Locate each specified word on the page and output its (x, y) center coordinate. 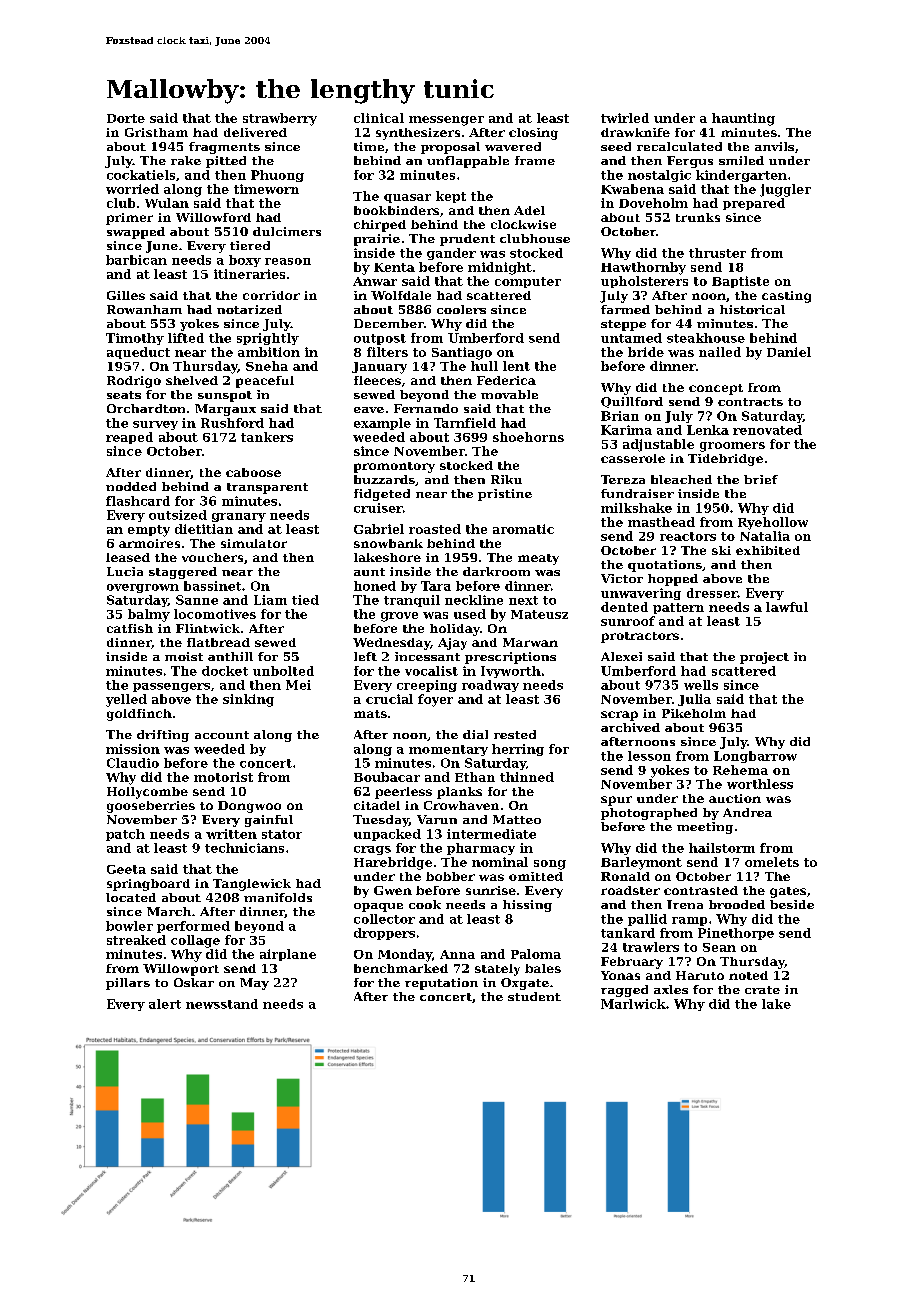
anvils (774, 146)
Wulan (167, 203)
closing (533, 134)
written (231, 834)
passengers (171, 687)
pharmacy (481, 849)
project (764, 658)
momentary (448, 750)
